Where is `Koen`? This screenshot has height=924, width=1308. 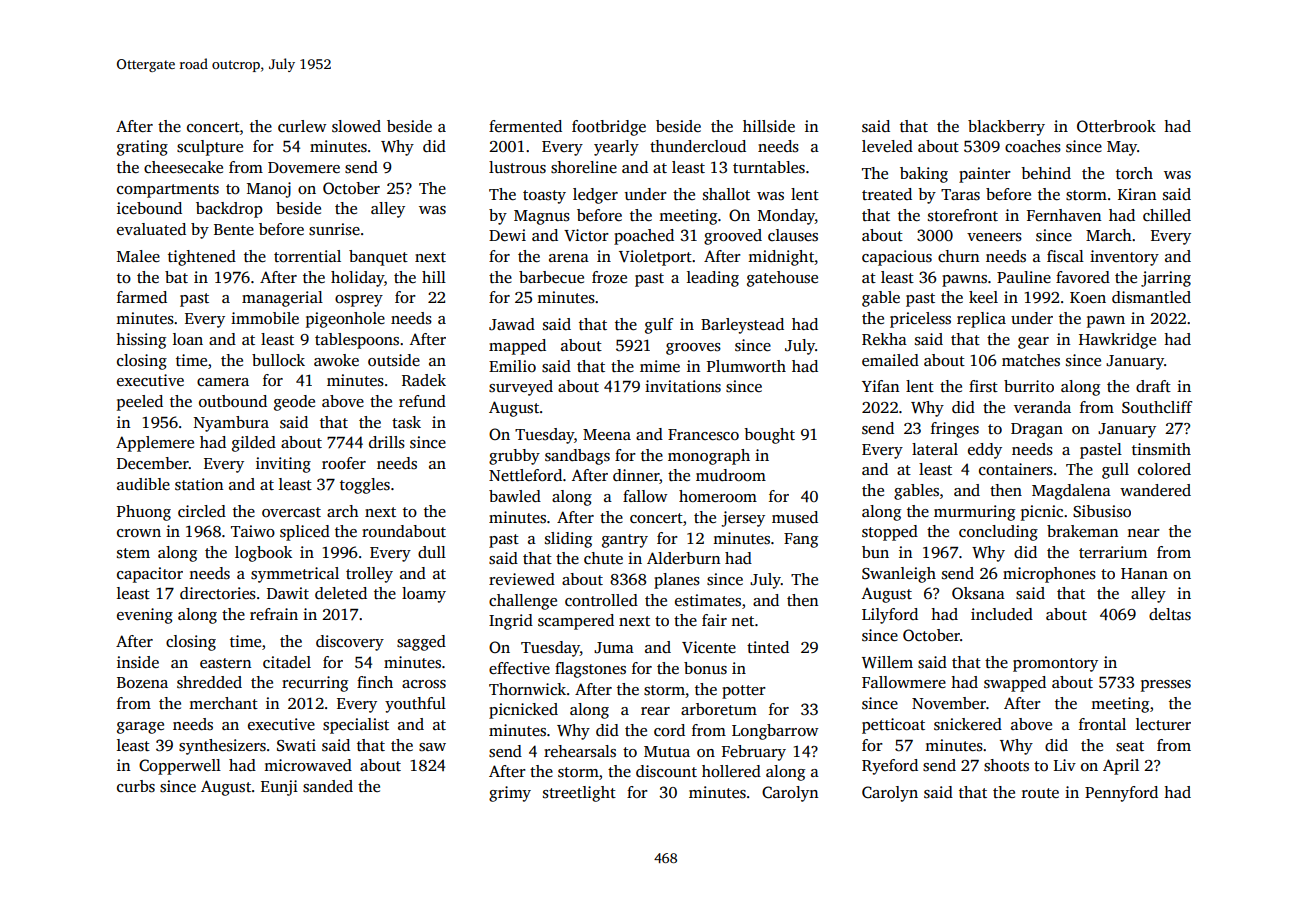 Koen is located at coordinates (1088, 297).
